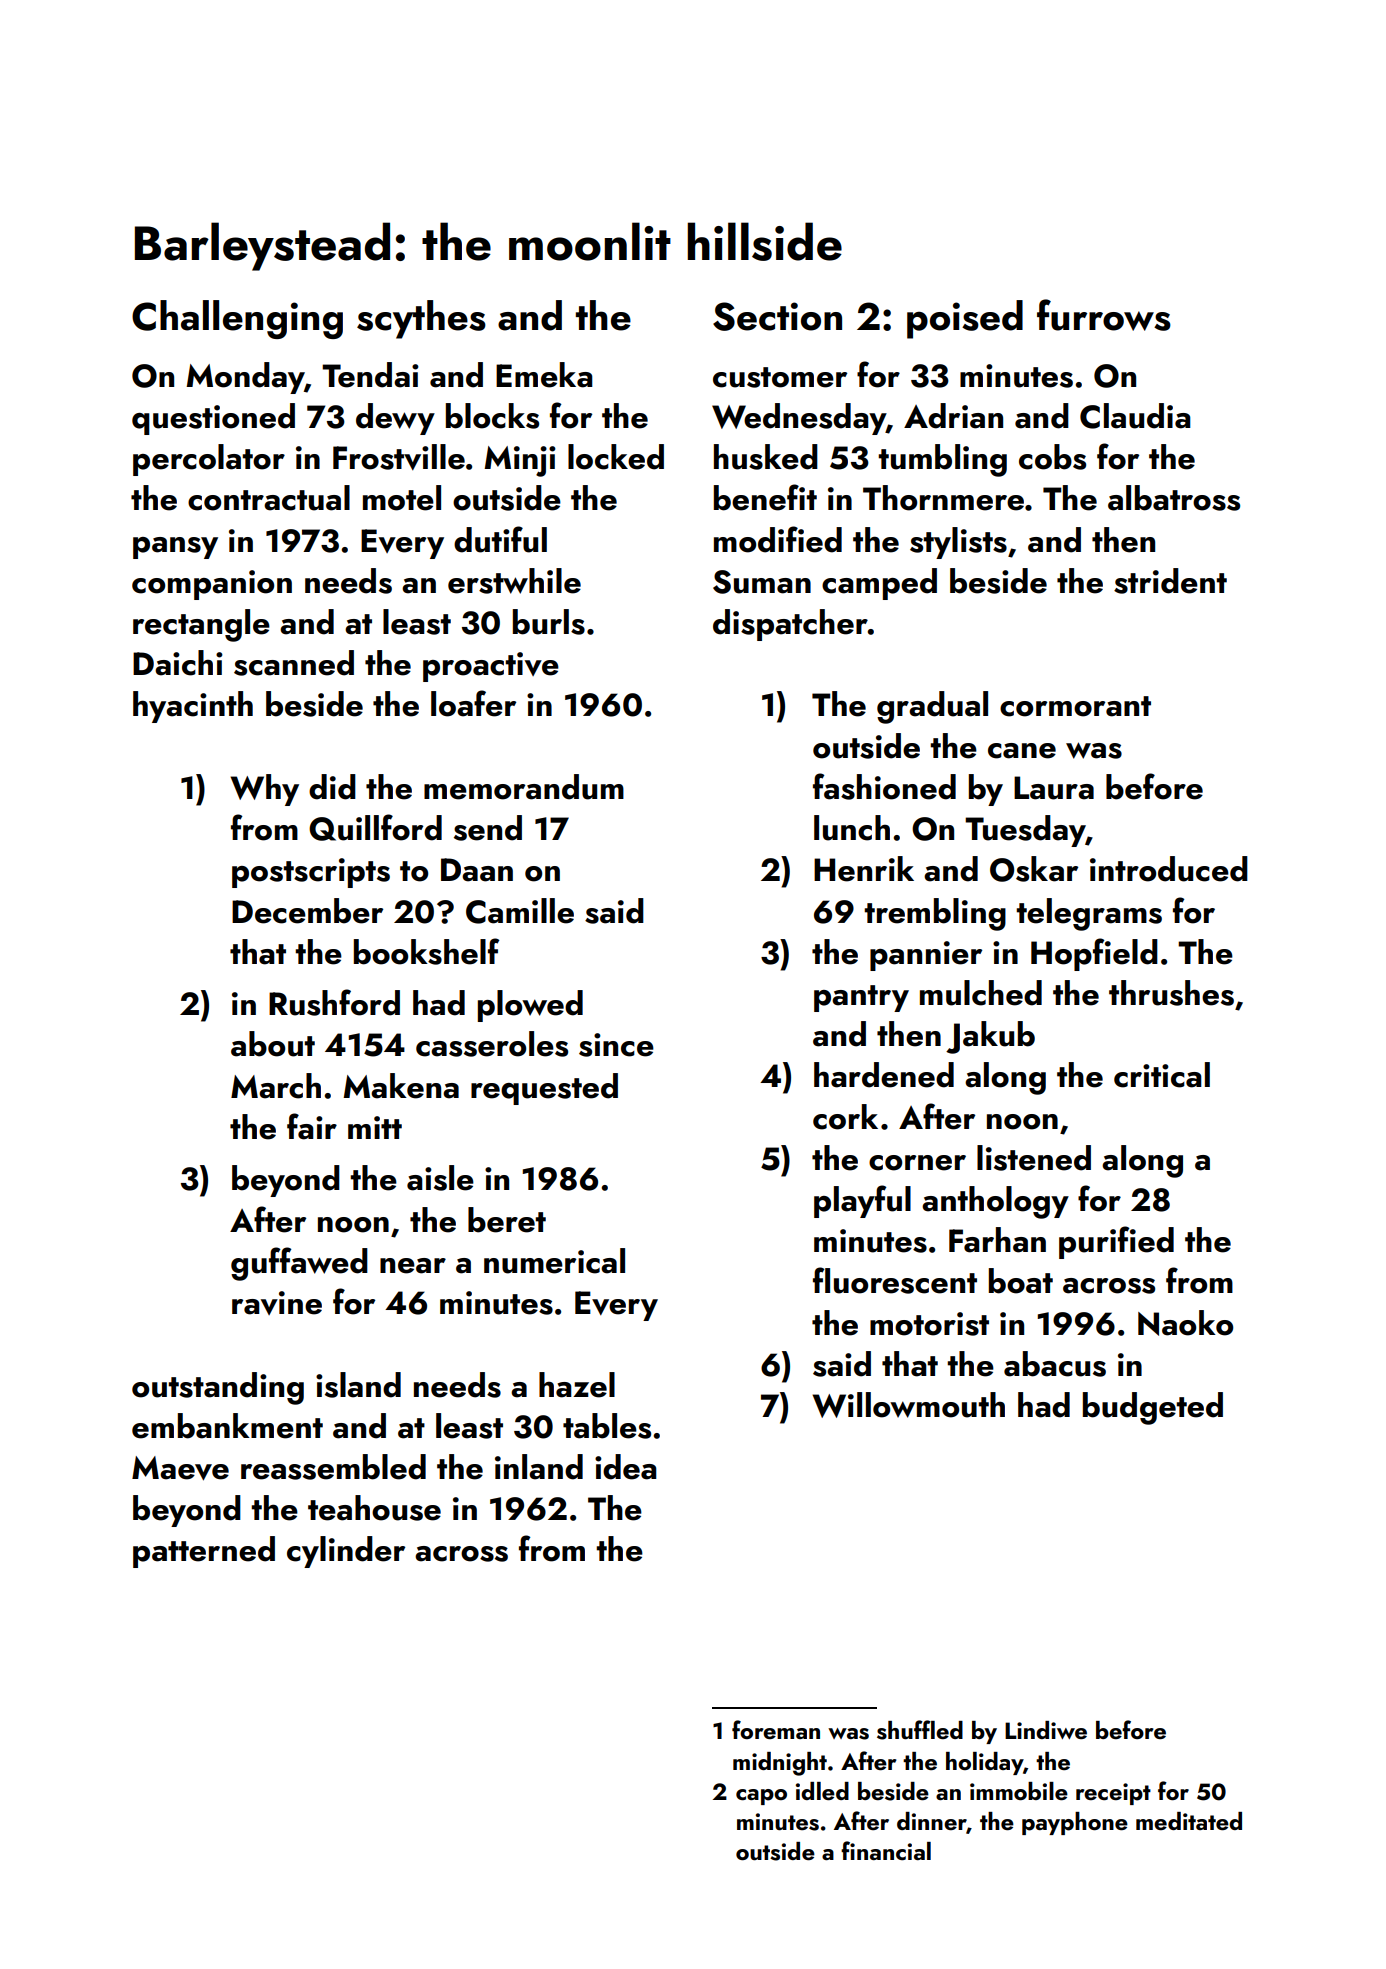 This page has height=1969, width=1386. I want to click on memorandum, so click(524, 787).
